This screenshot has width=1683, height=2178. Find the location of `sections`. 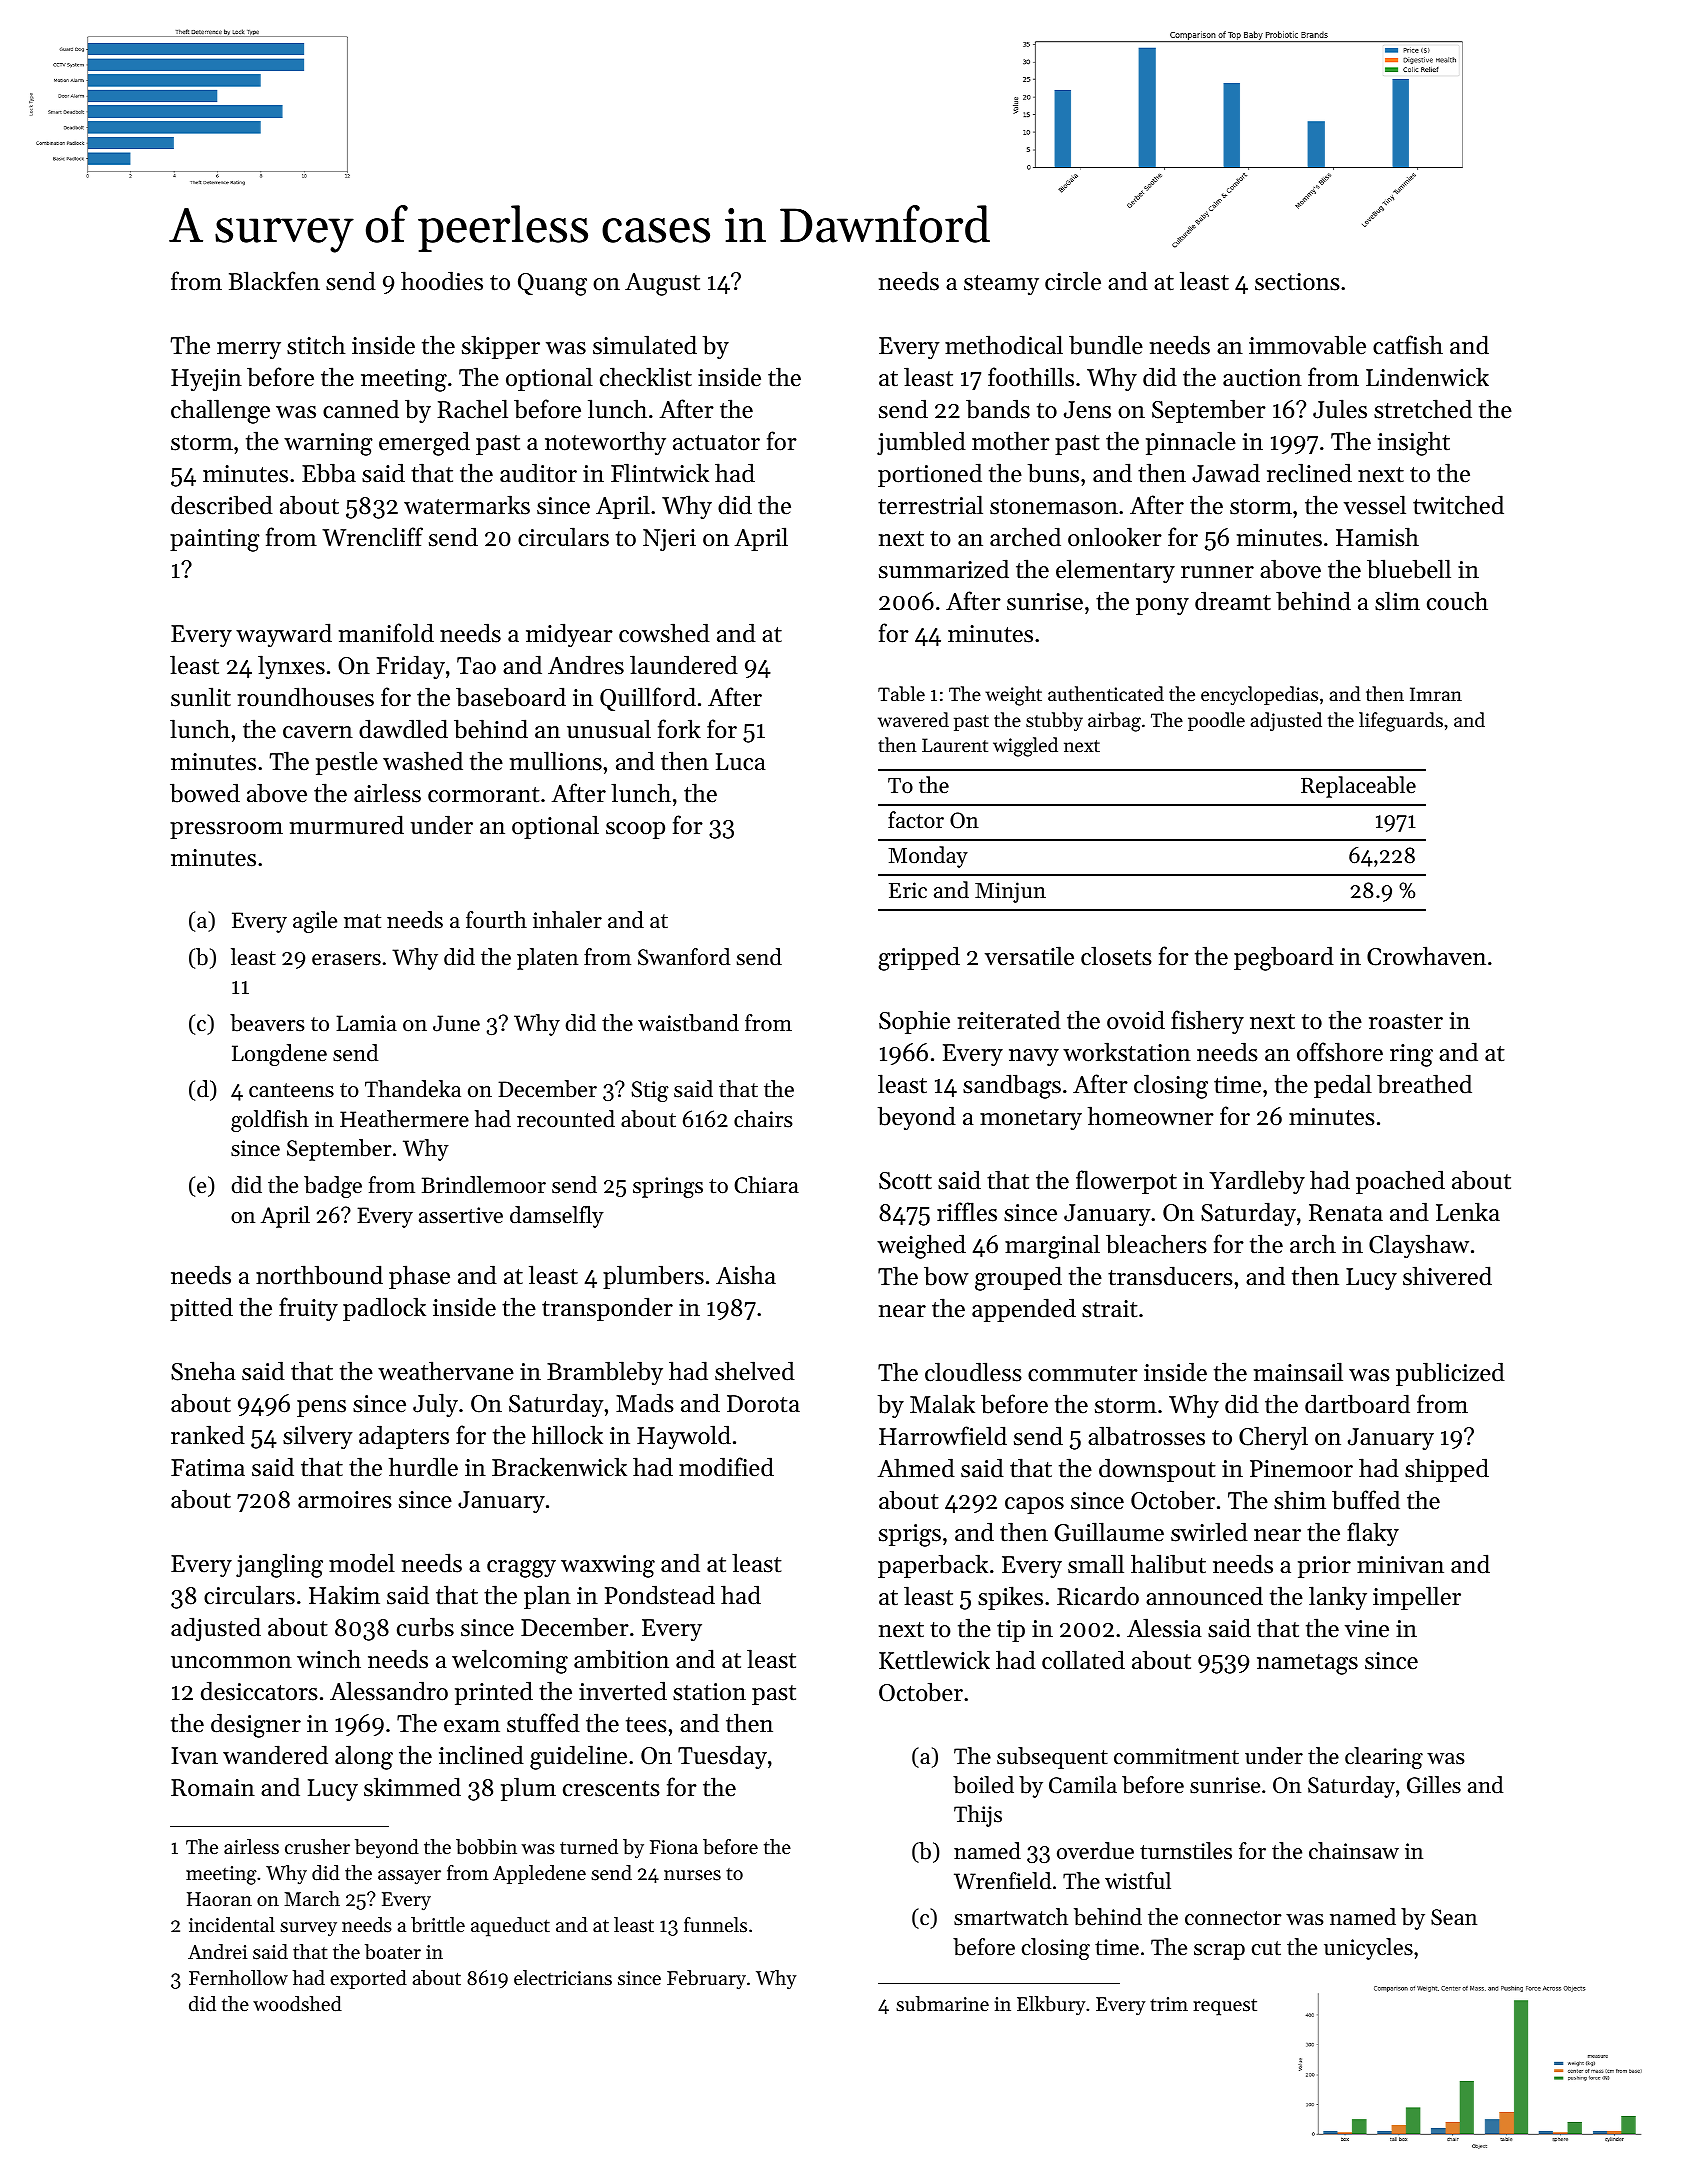

sections is located at coordinates (1297, 282).
